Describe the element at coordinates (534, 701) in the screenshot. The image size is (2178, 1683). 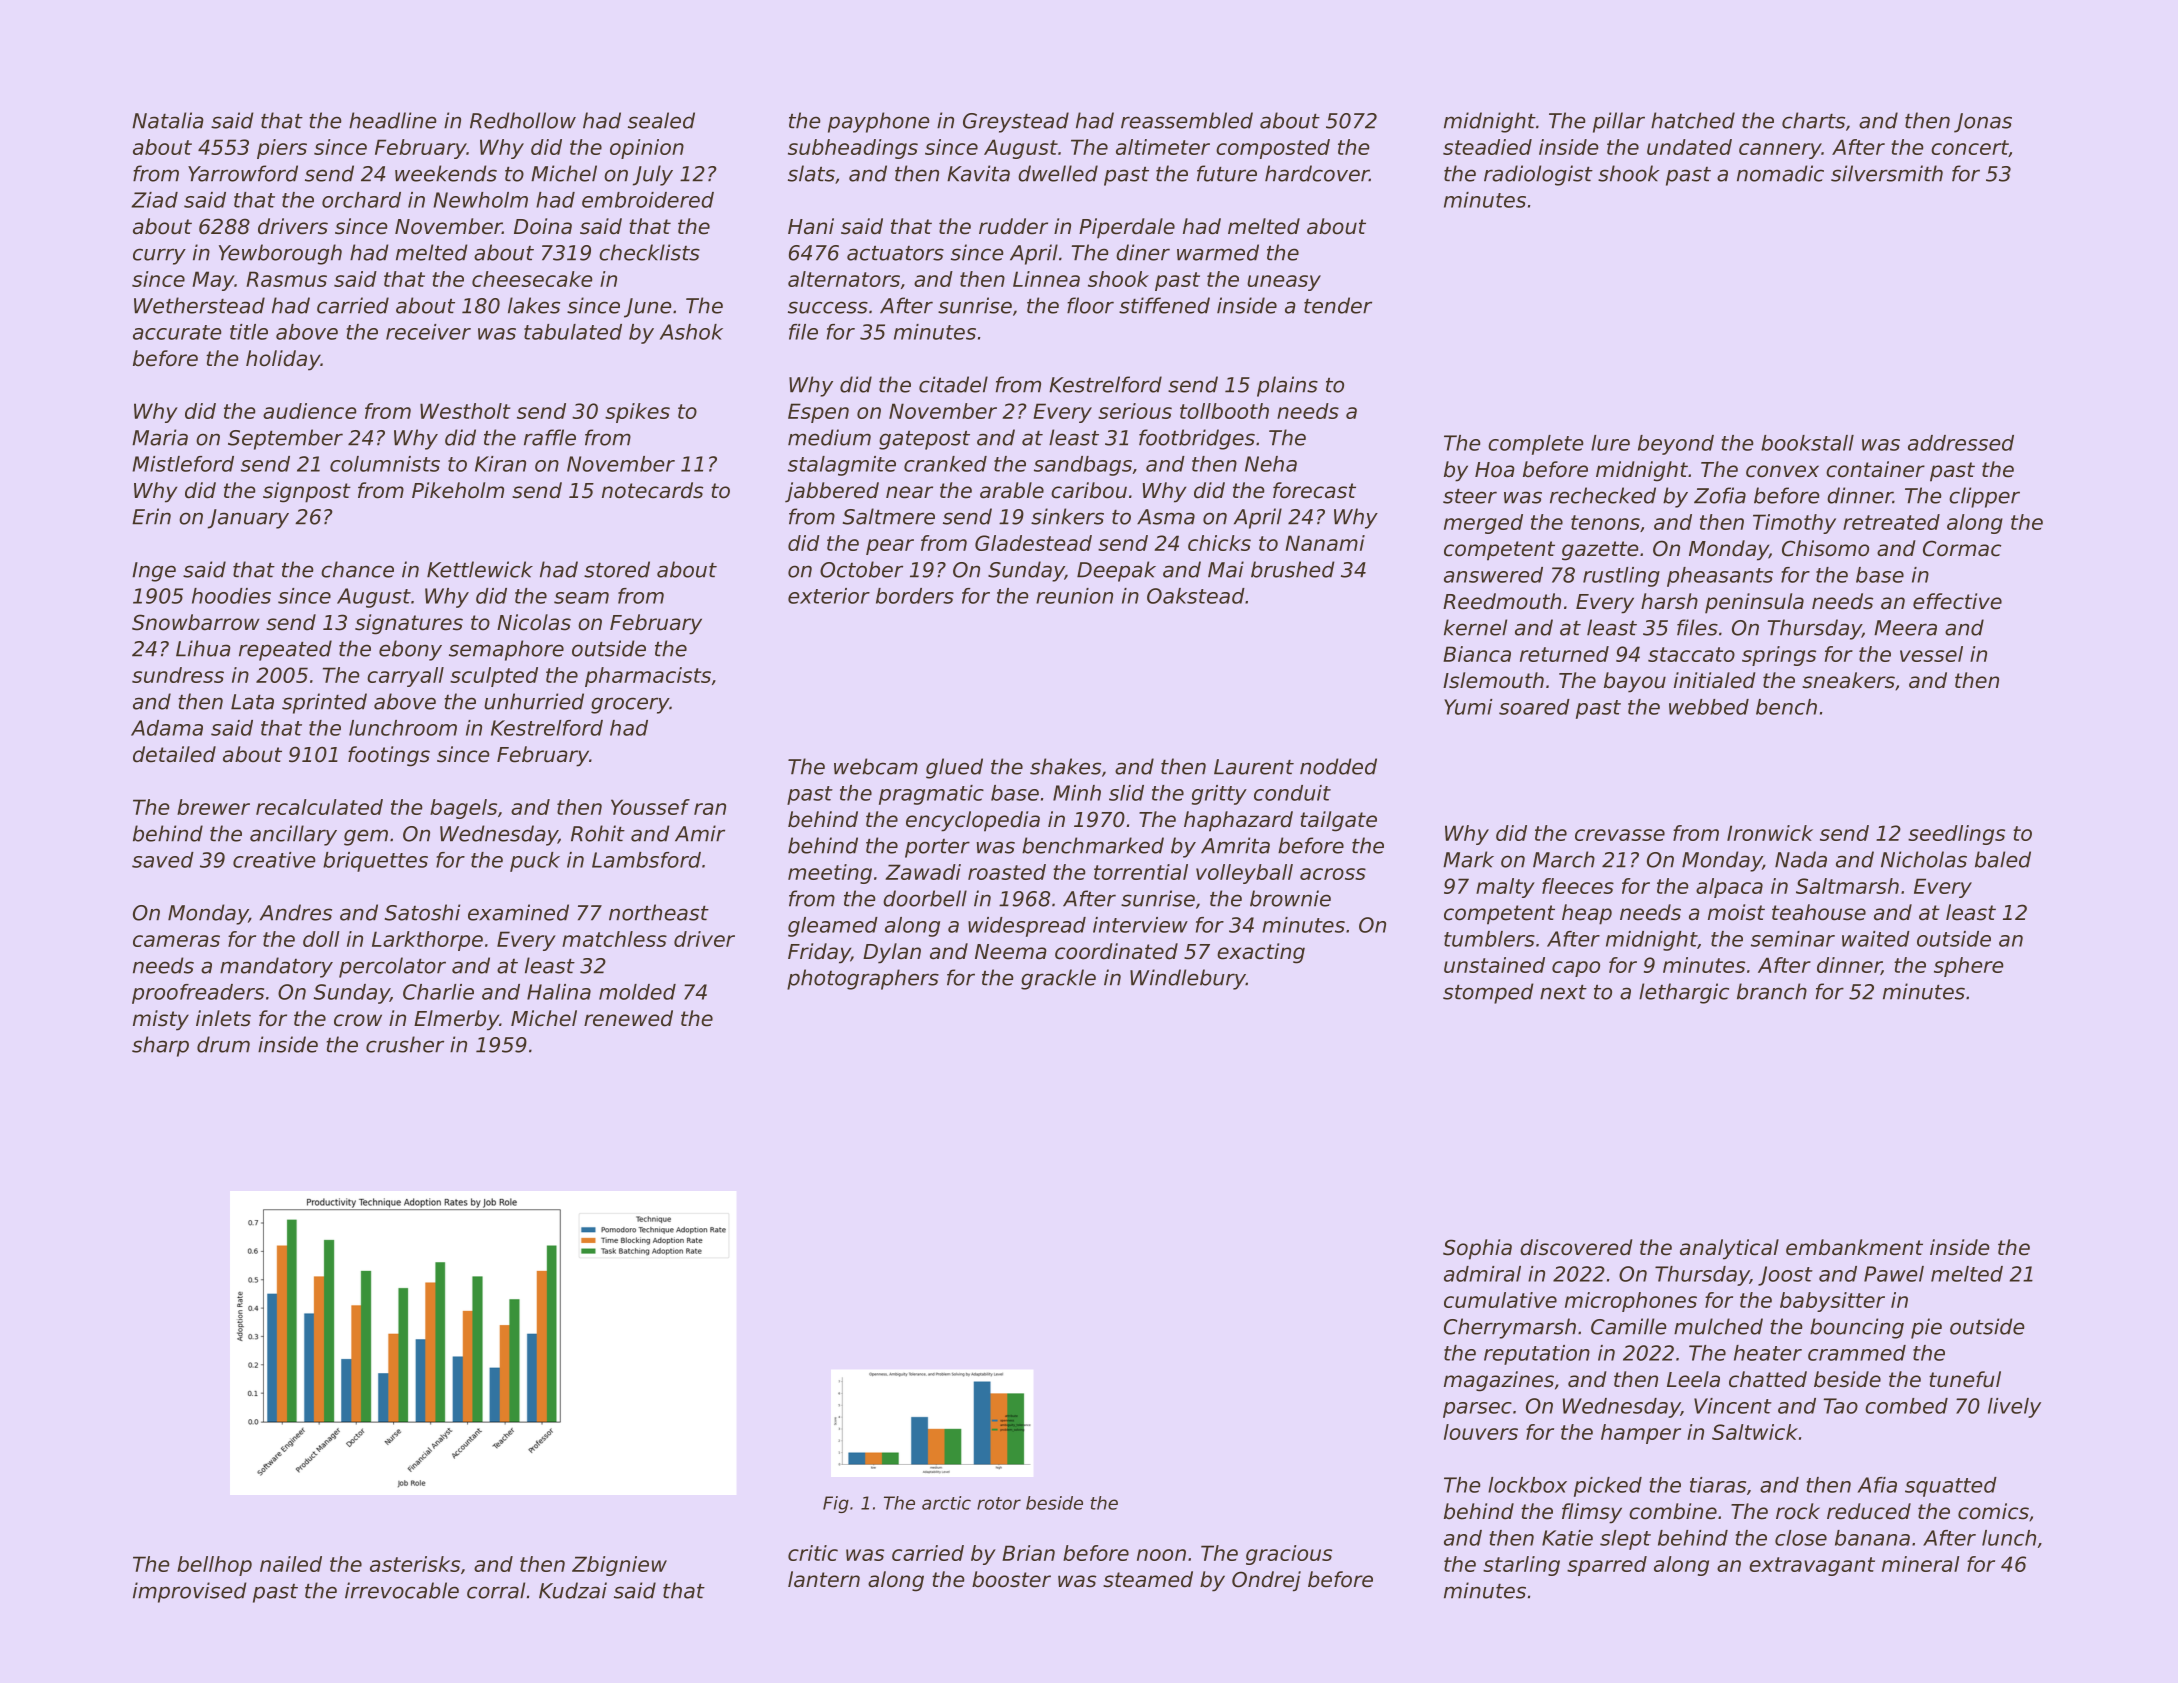
I see `unhurried` at that location.
